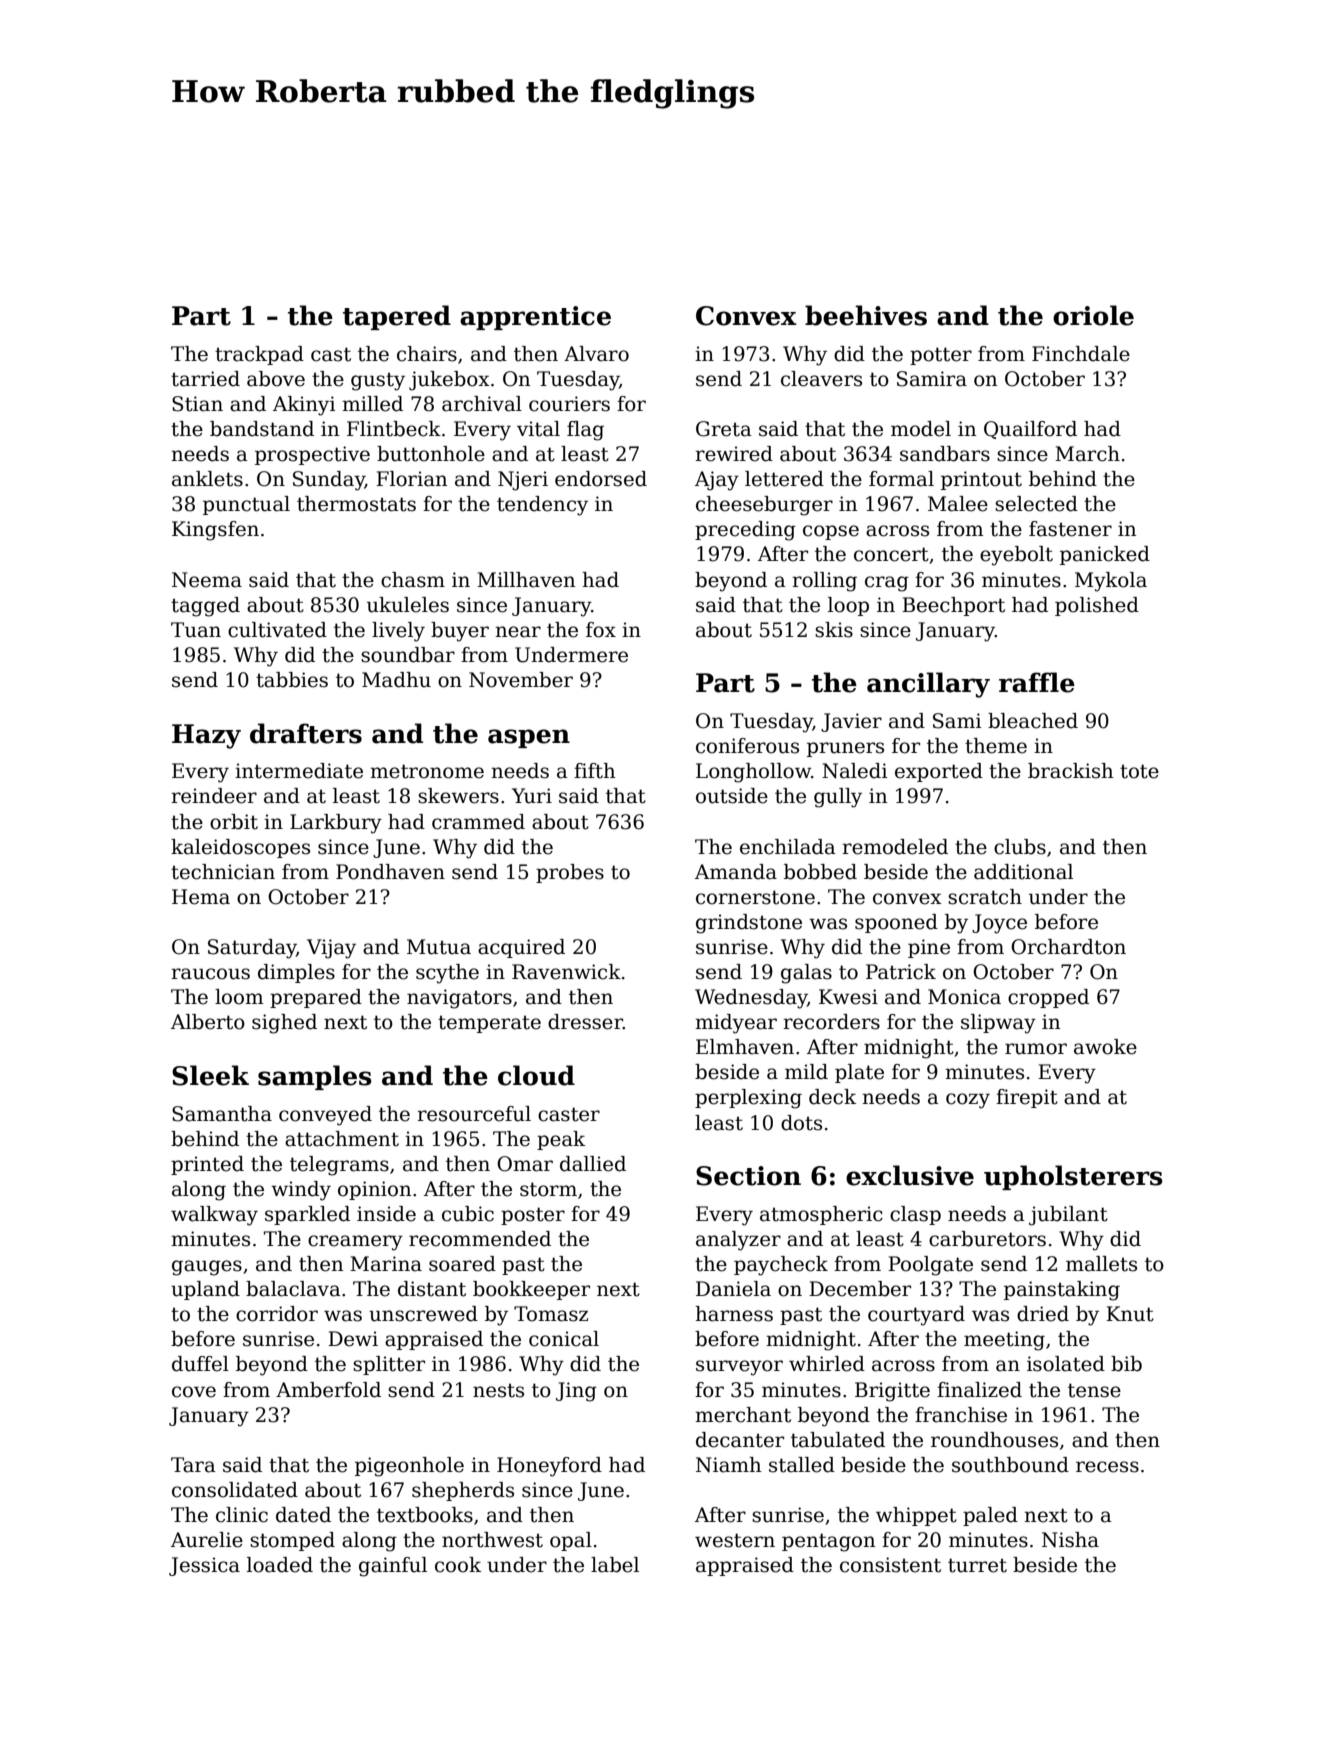 Image resolution: width=1343 pixels, height=1738 pixels. I want to click on upholsterers, so click(1073, 1177).
